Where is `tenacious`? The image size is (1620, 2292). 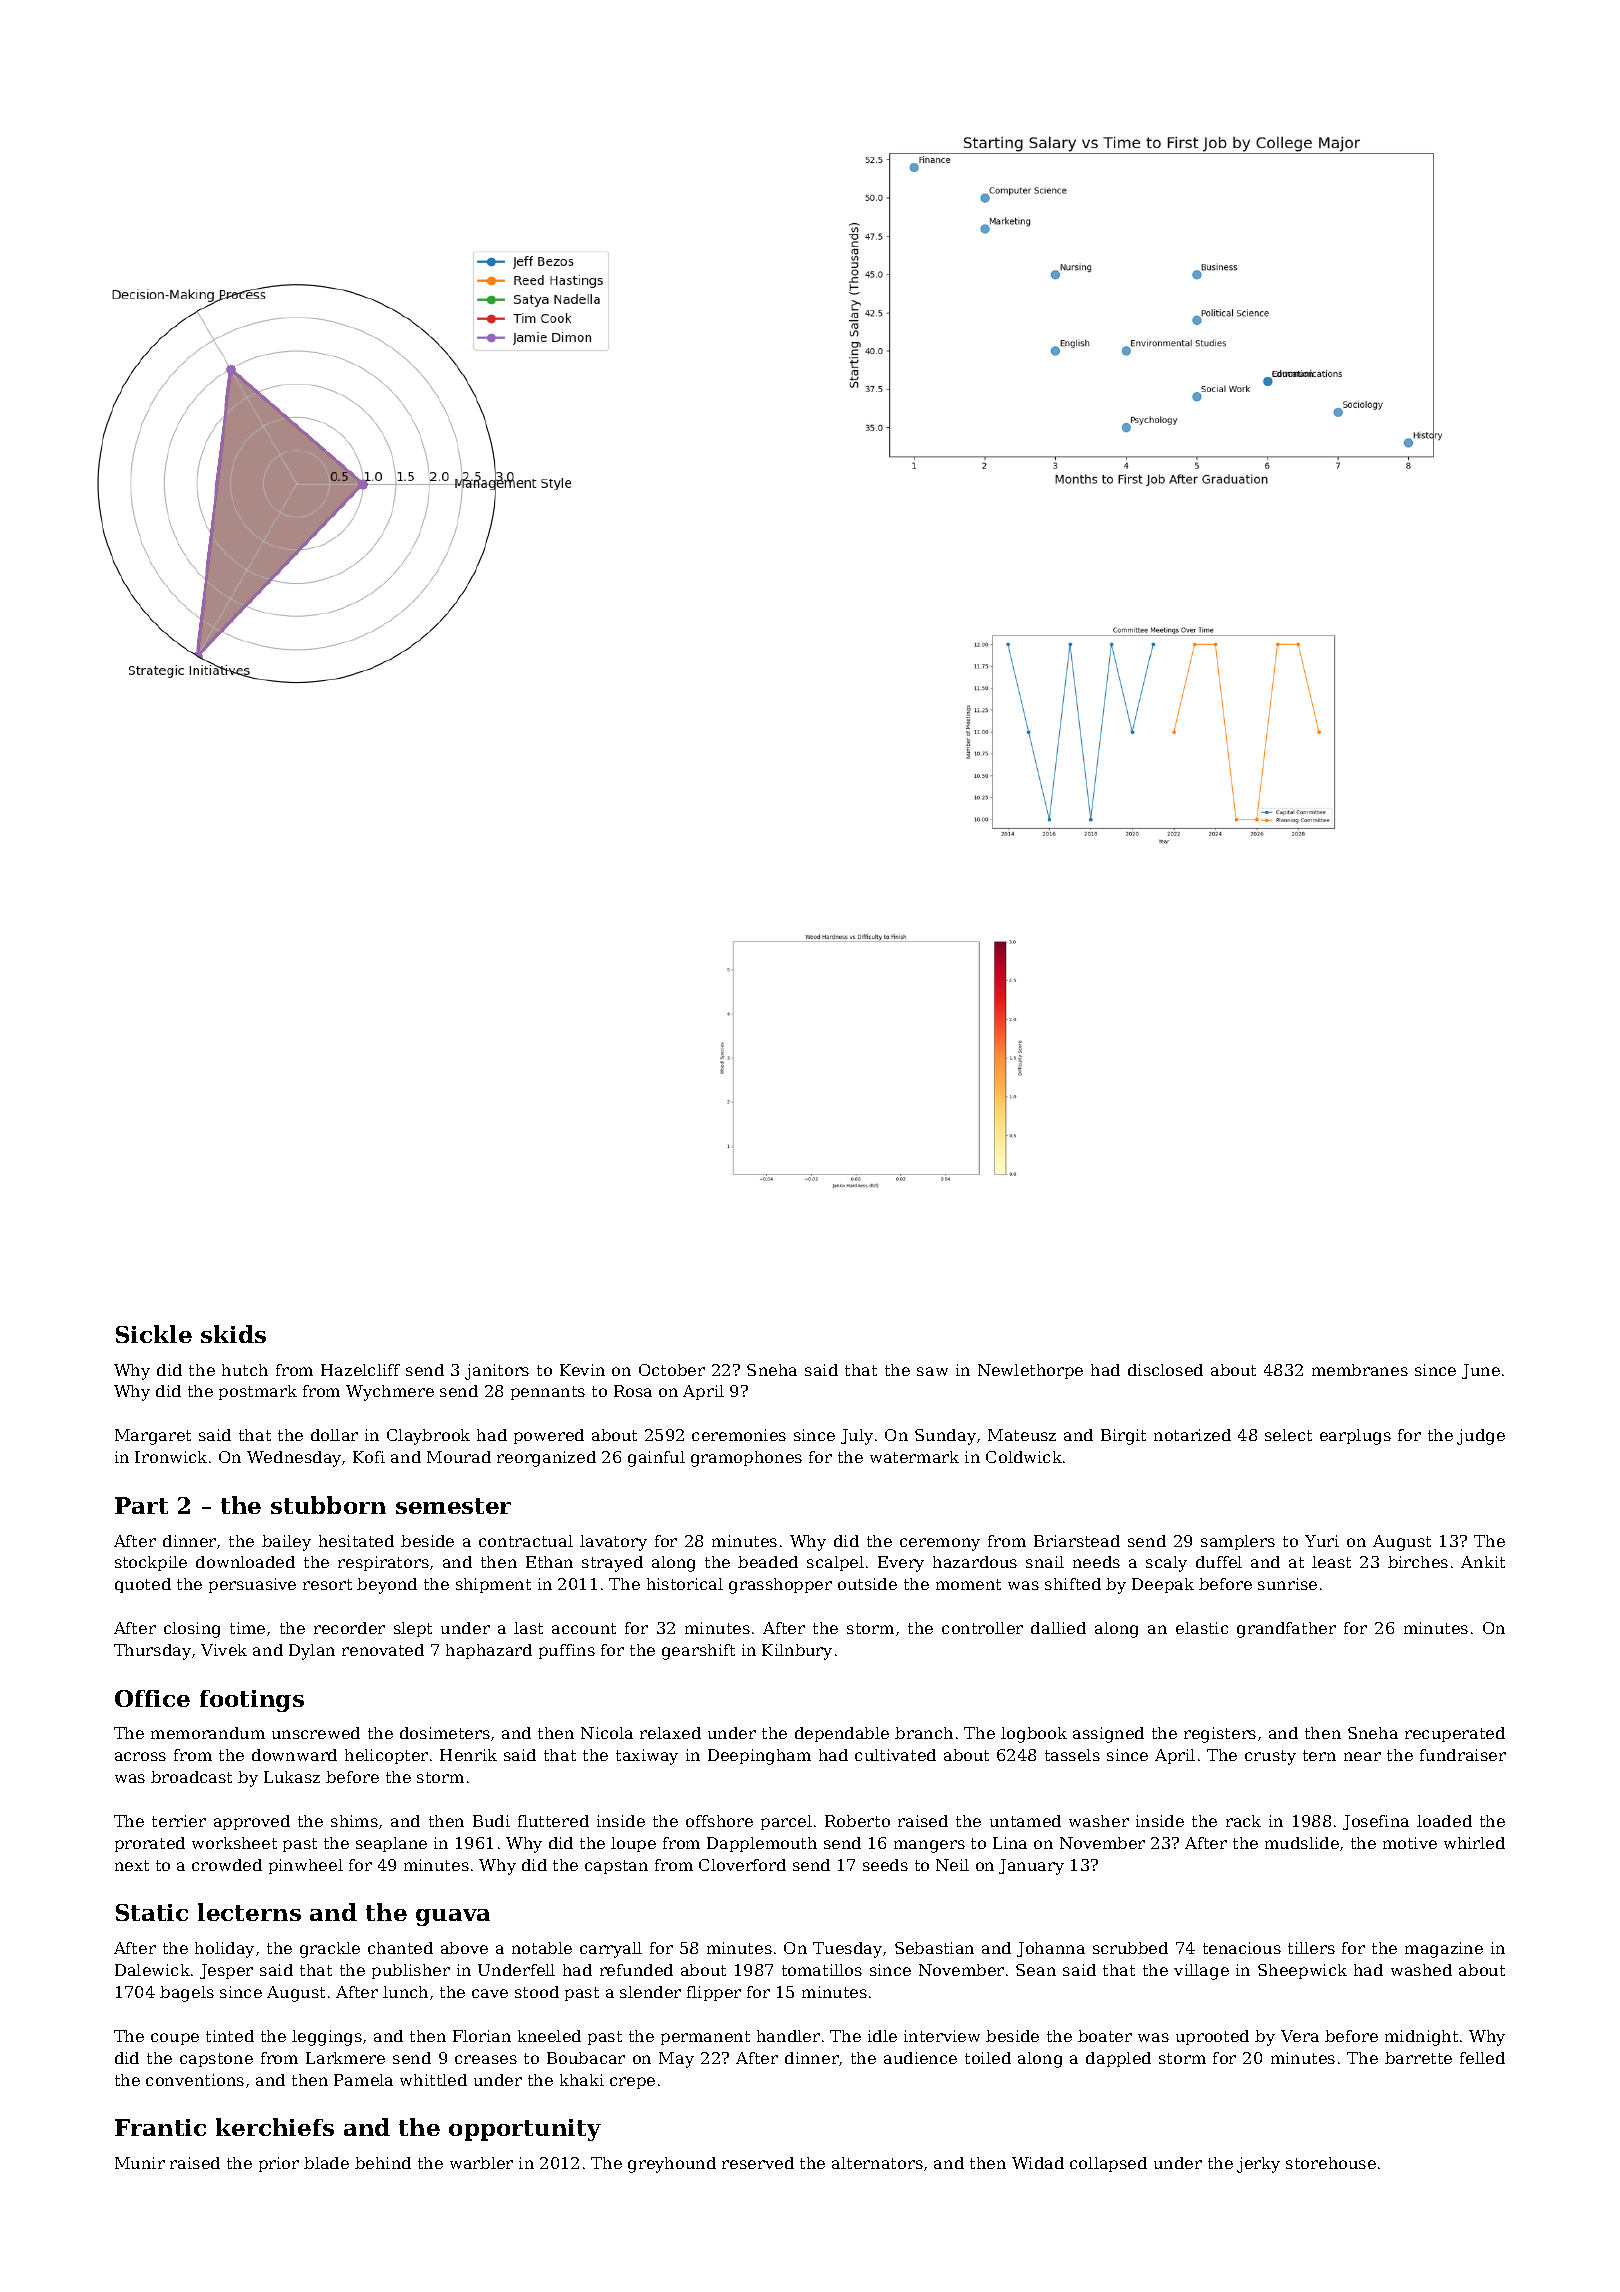 tenacious is located at coordinates (1242, 1948).
